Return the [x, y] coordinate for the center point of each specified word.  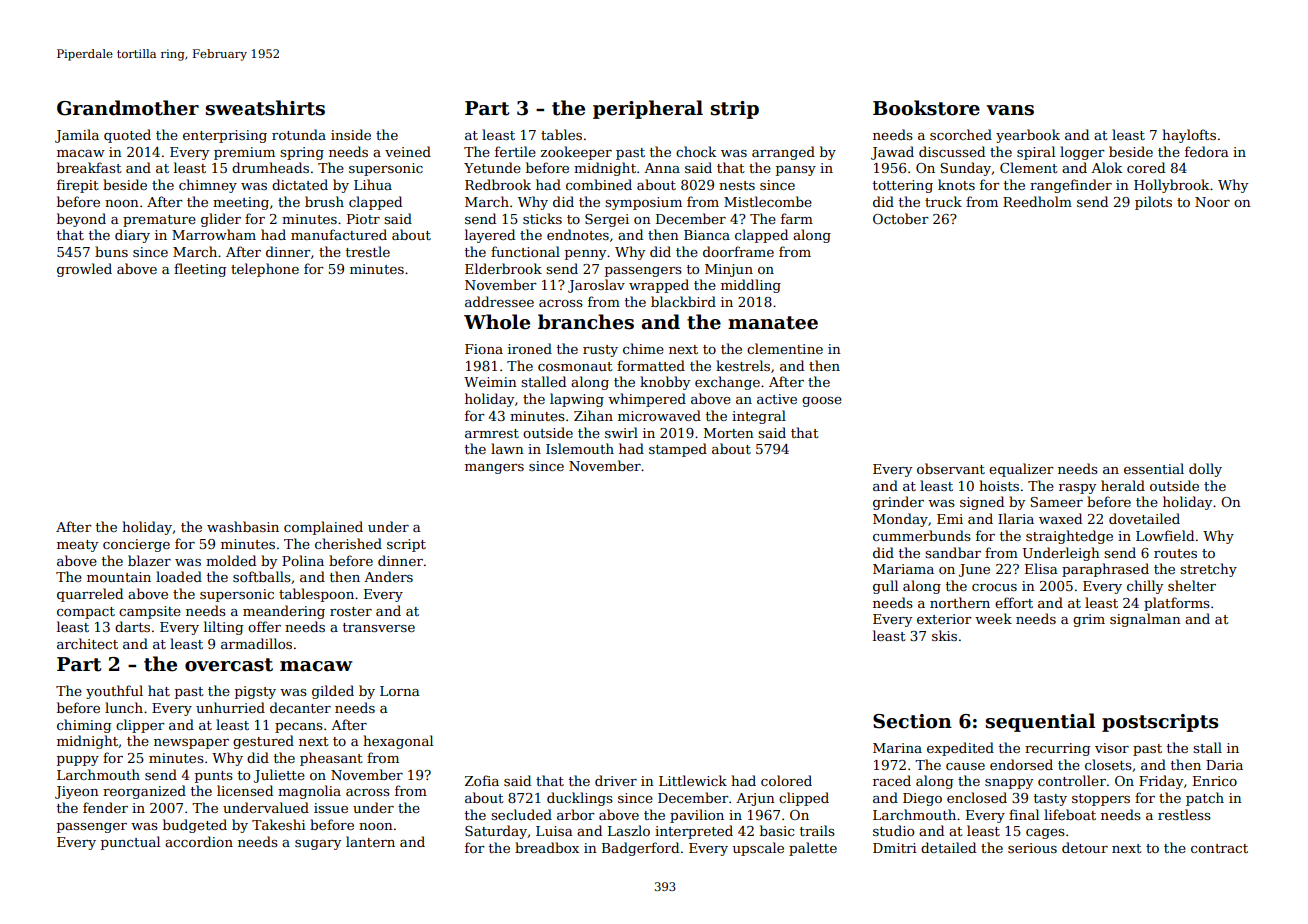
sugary [318, 845]
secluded [521, 814]
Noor [1212, 202]
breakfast [89, 167]
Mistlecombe [768, 201]
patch [1205, 799]
